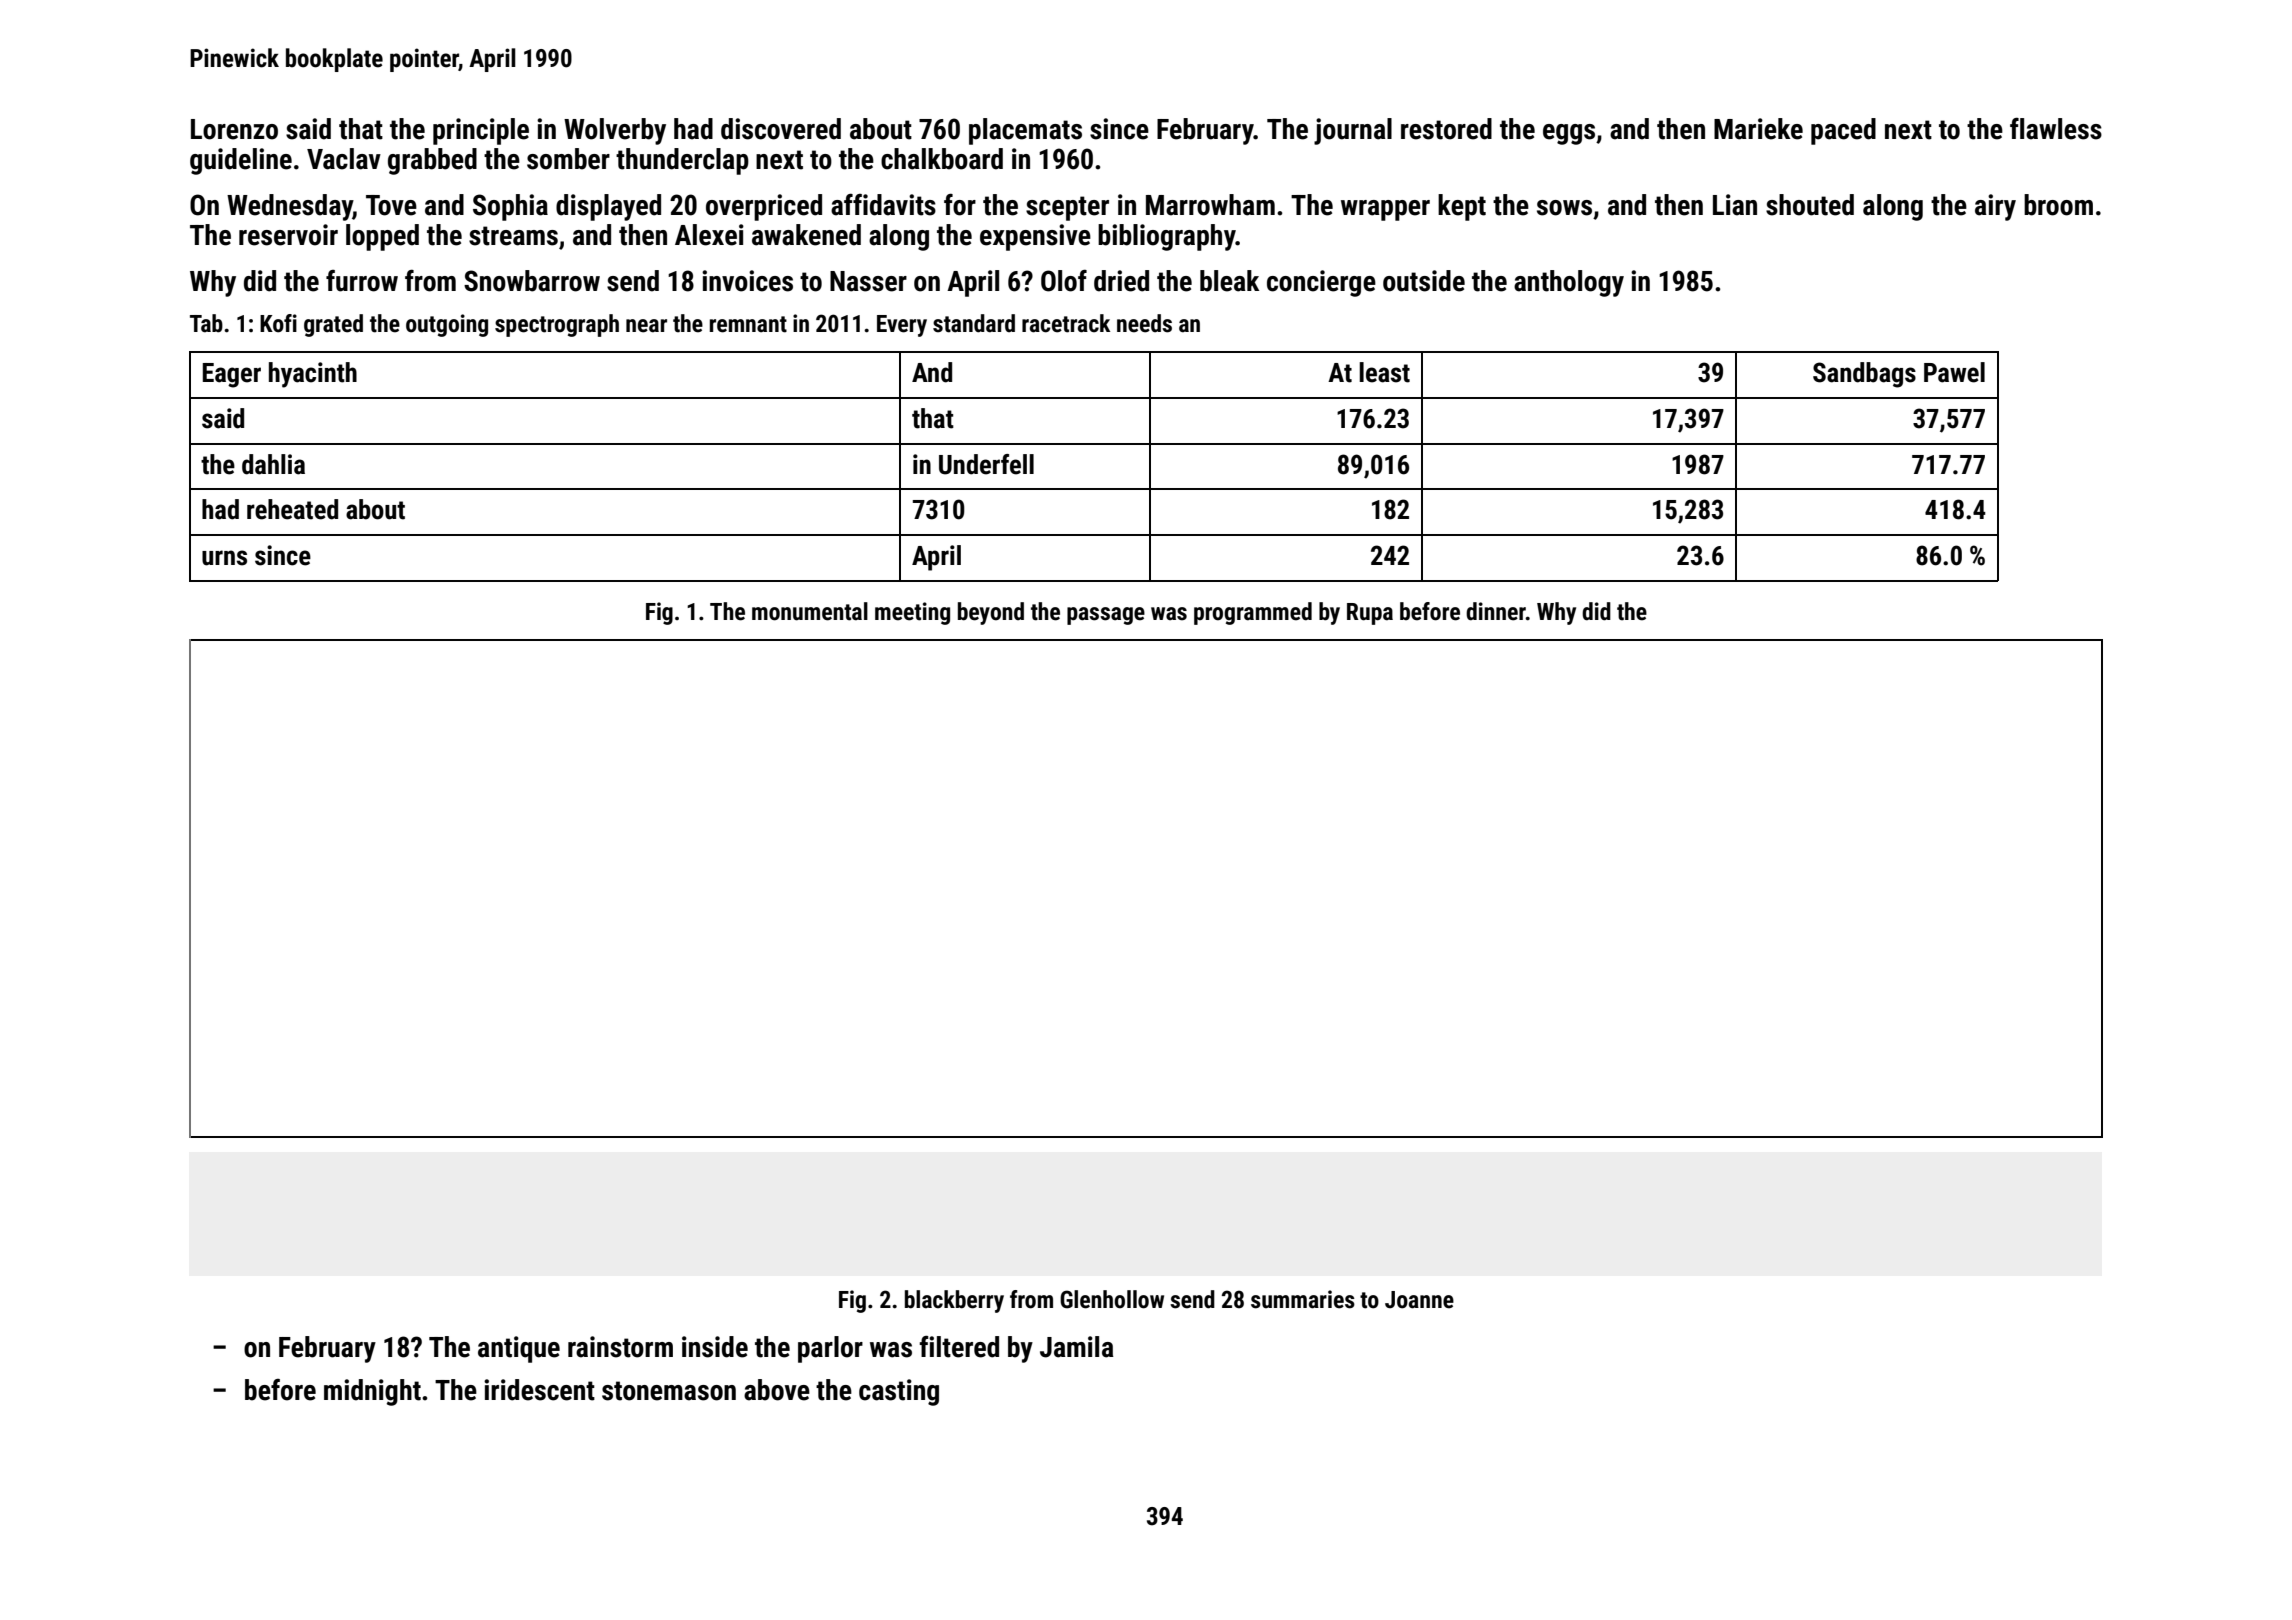 The height and width of the image is (1620, 2292). What do you see at coordinates (1106, 616) in the image?
I see `passage` at bounding box center [1106, 616].
